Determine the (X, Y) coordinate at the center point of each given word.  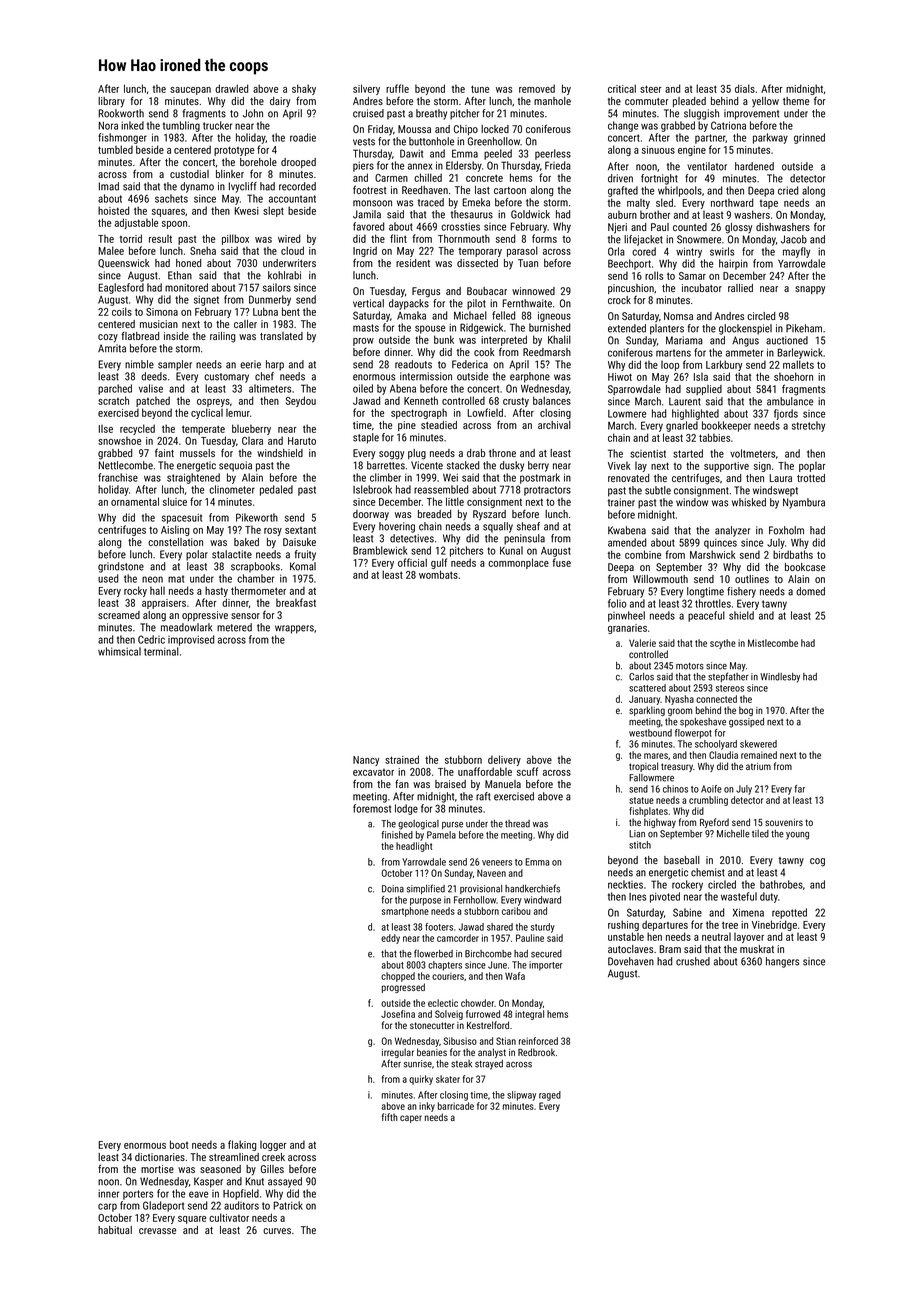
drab (476, 453)
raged (550, 1096)
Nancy (366, 761)
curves (277, 1231)
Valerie (642, 643)
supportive (726, 467)
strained (402, 759)
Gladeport (163, 1206)
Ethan (180, 275)
